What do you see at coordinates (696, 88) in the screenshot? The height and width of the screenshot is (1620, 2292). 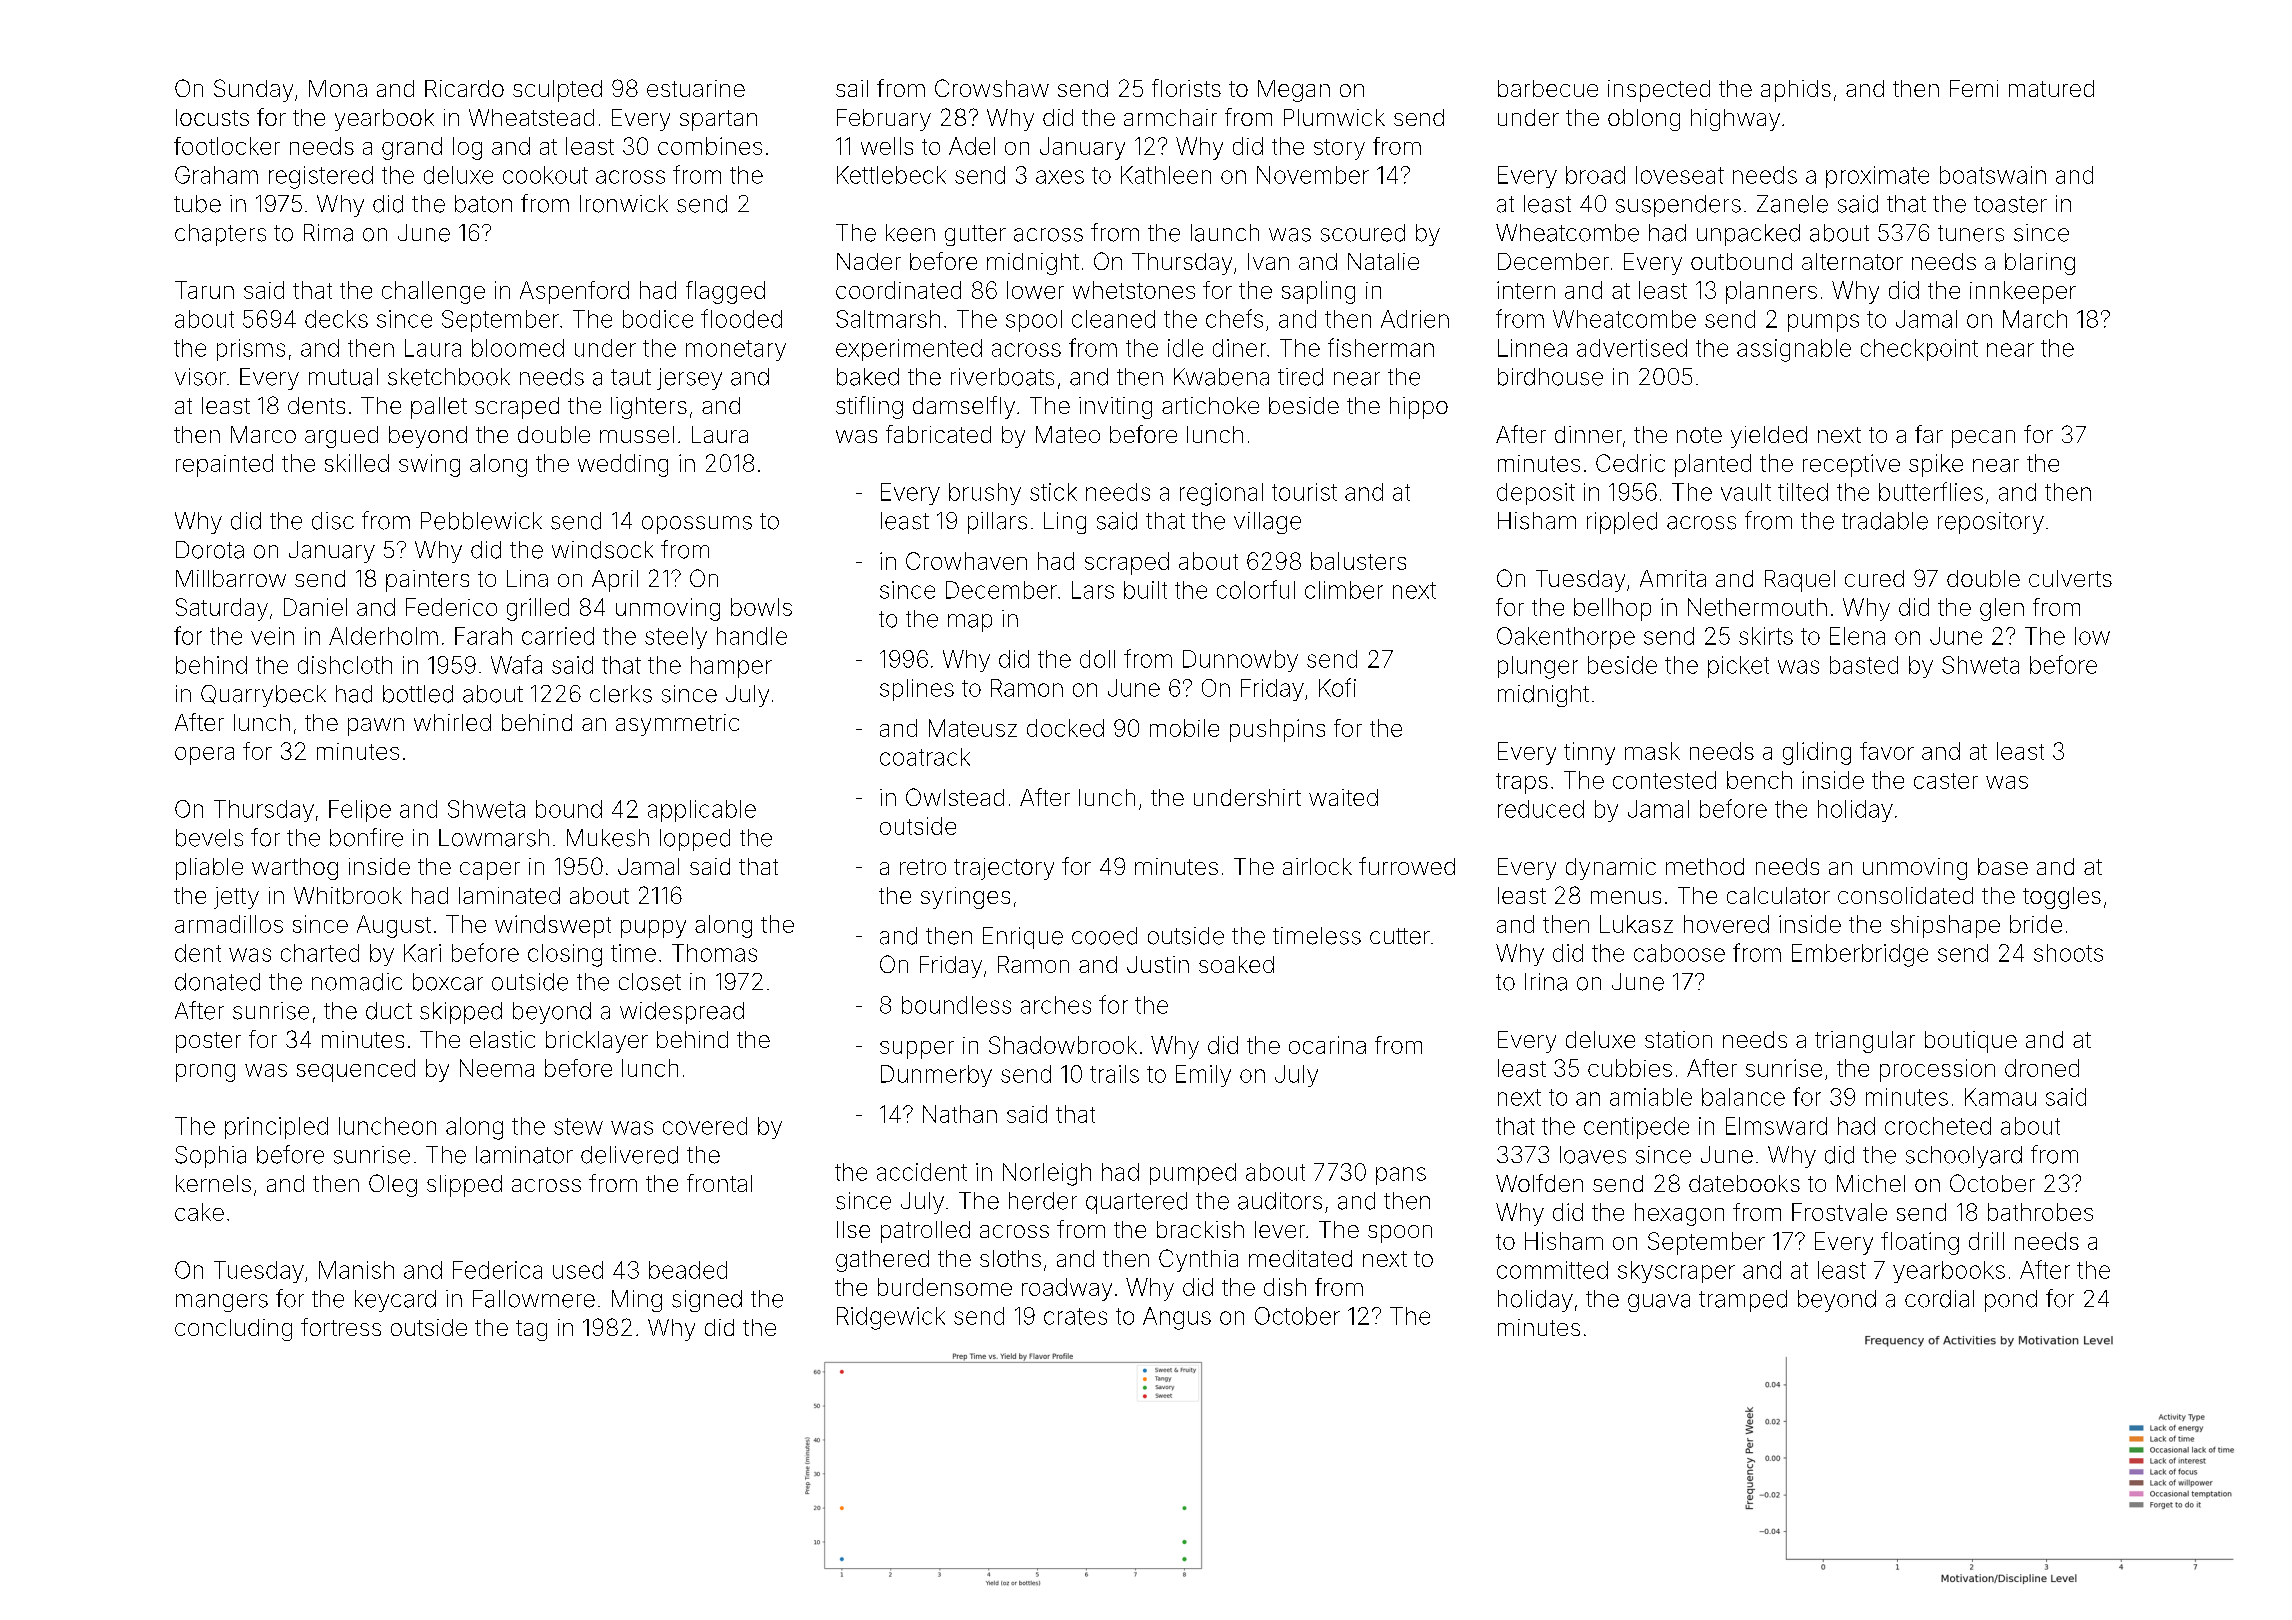 I see `estuarine` at bounding box center [696, 88].
